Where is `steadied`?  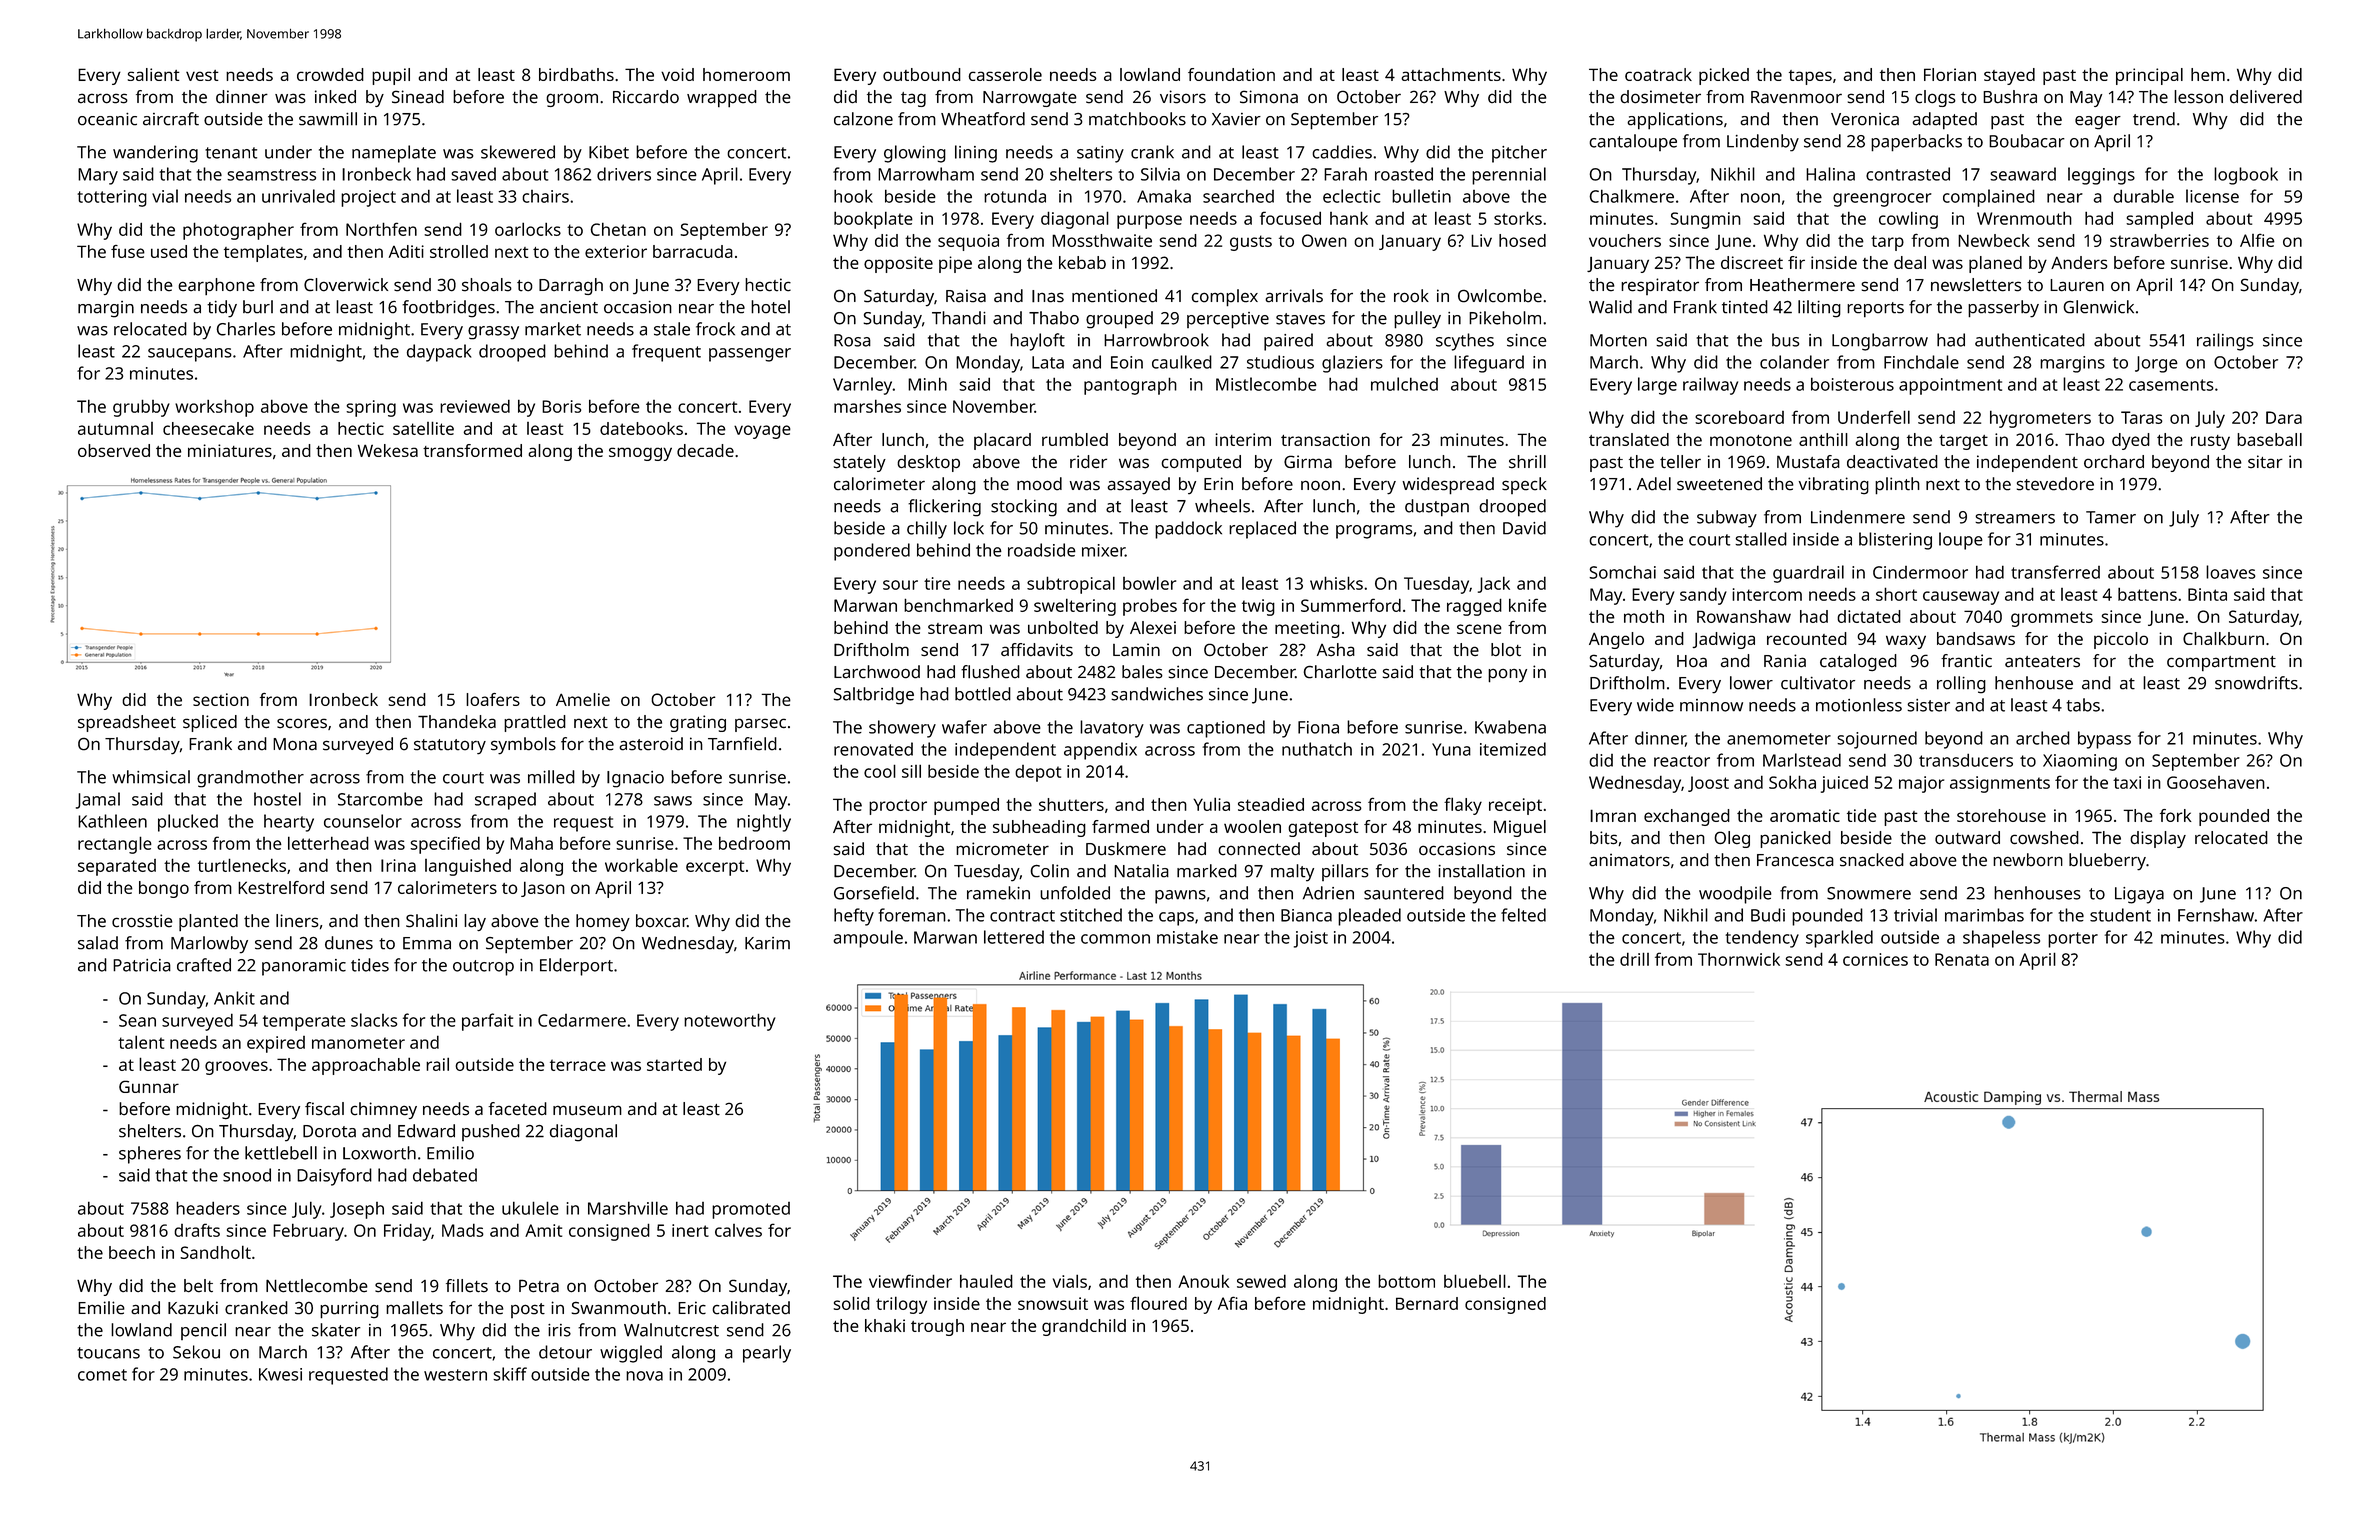
steadied is located at coordinates (1271, 804).
